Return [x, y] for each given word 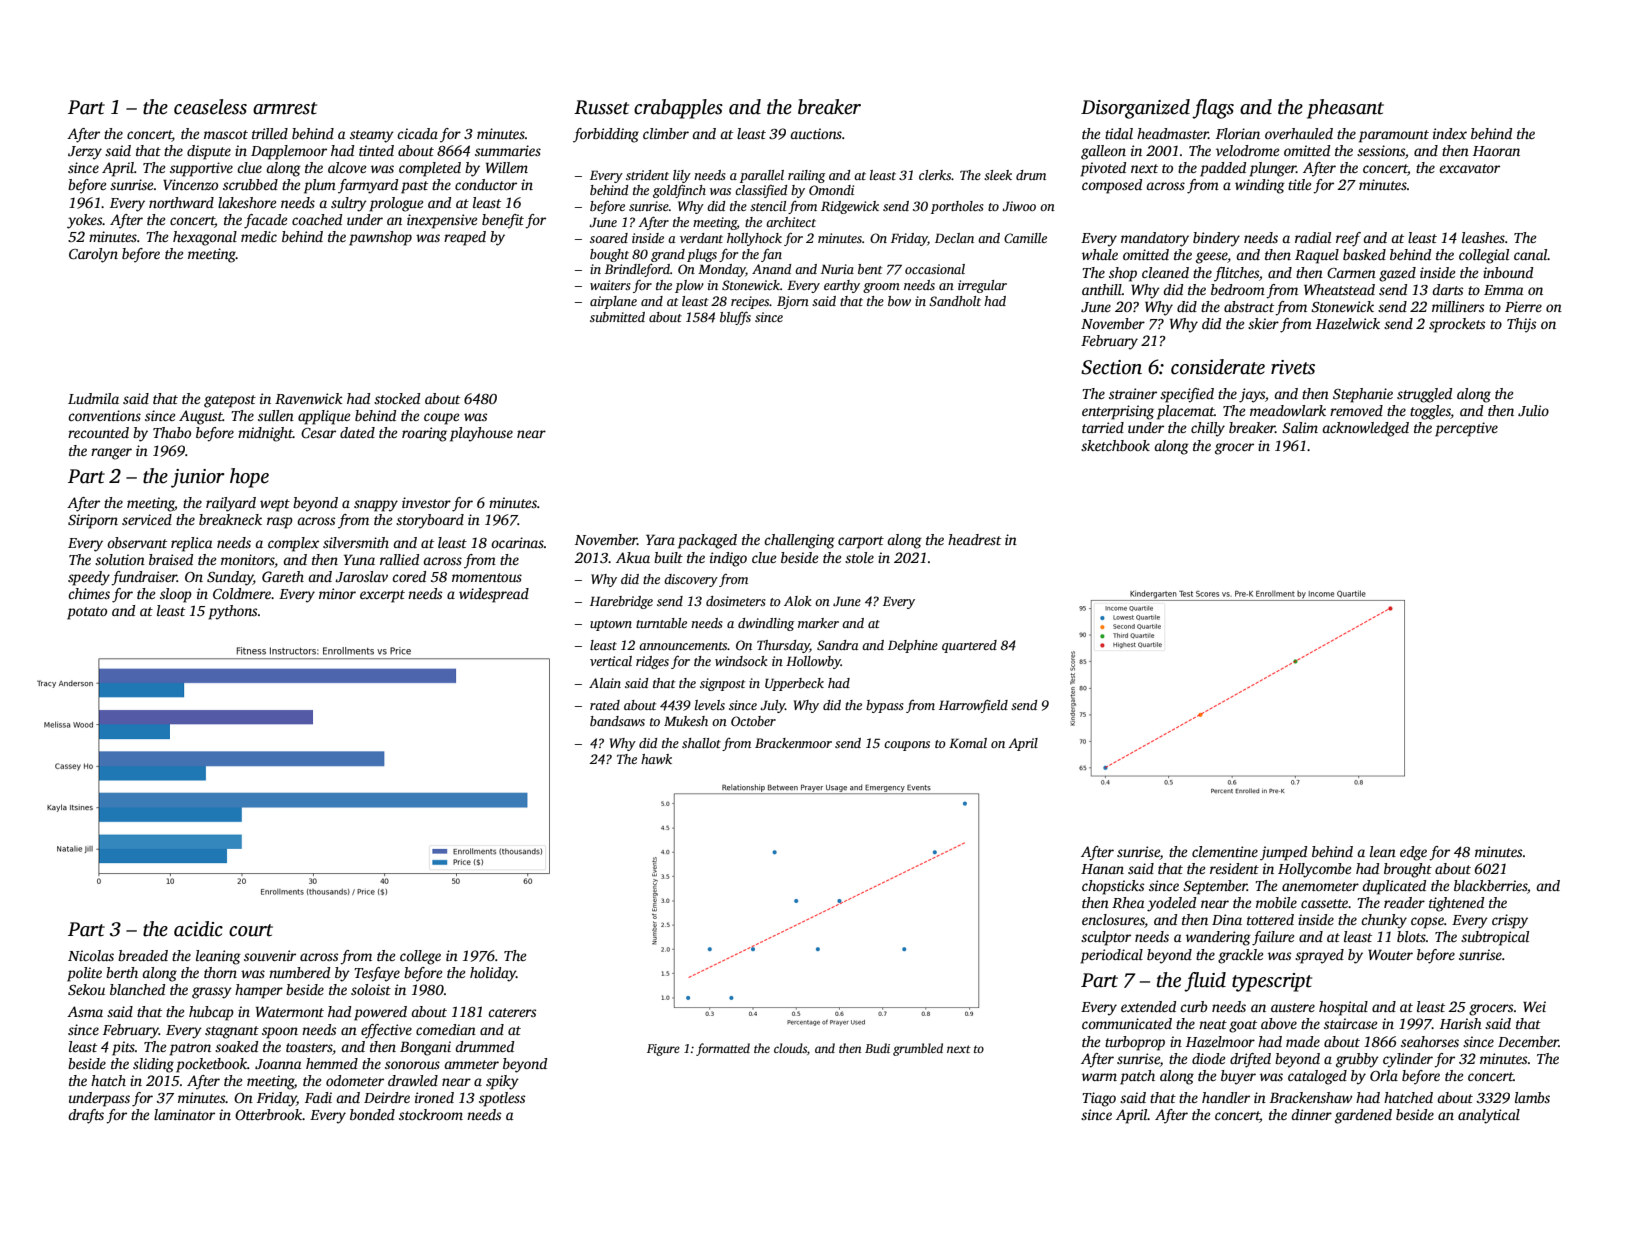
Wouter [1390, 954]
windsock [741, 661]
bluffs [735, 318]
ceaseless [210, 107]
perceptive [1466, 429]
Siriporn [93, 521]
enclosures [1113, 921]
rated [605, 705]
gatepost [230, 401]
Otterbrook [268, 1114]
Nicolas [91, 955]
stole [859, 557]
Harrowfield [973, 706]
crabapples [678, 109]
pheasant [1345, 109]
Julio [1533, 410]
